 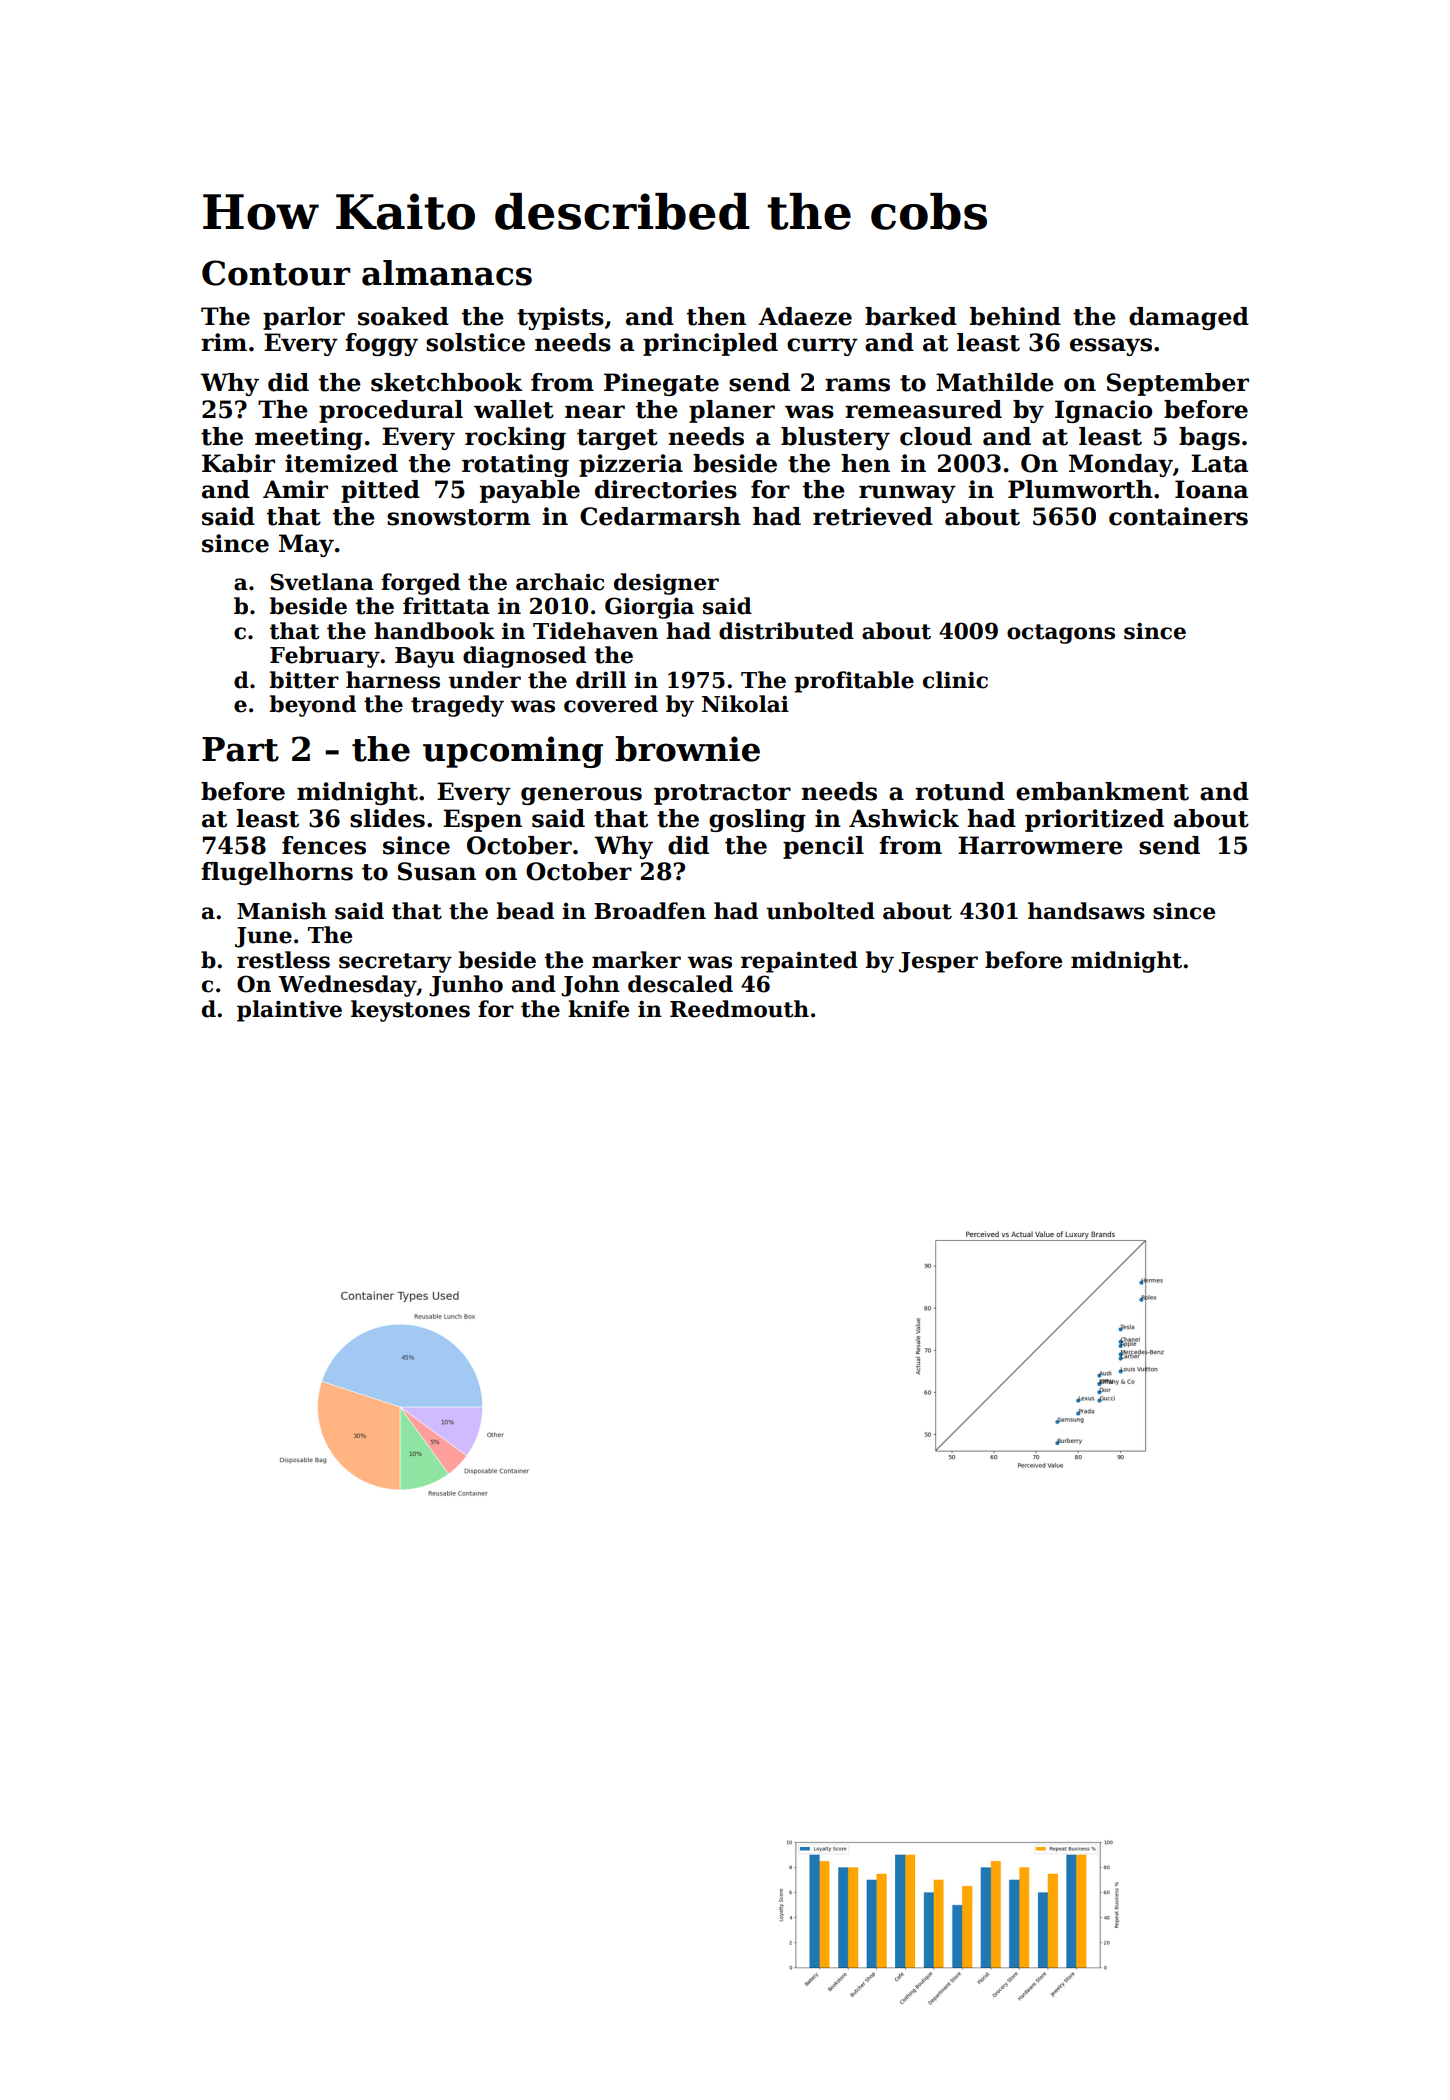 I want to click on keystones, so click(x=410, y=1011).
